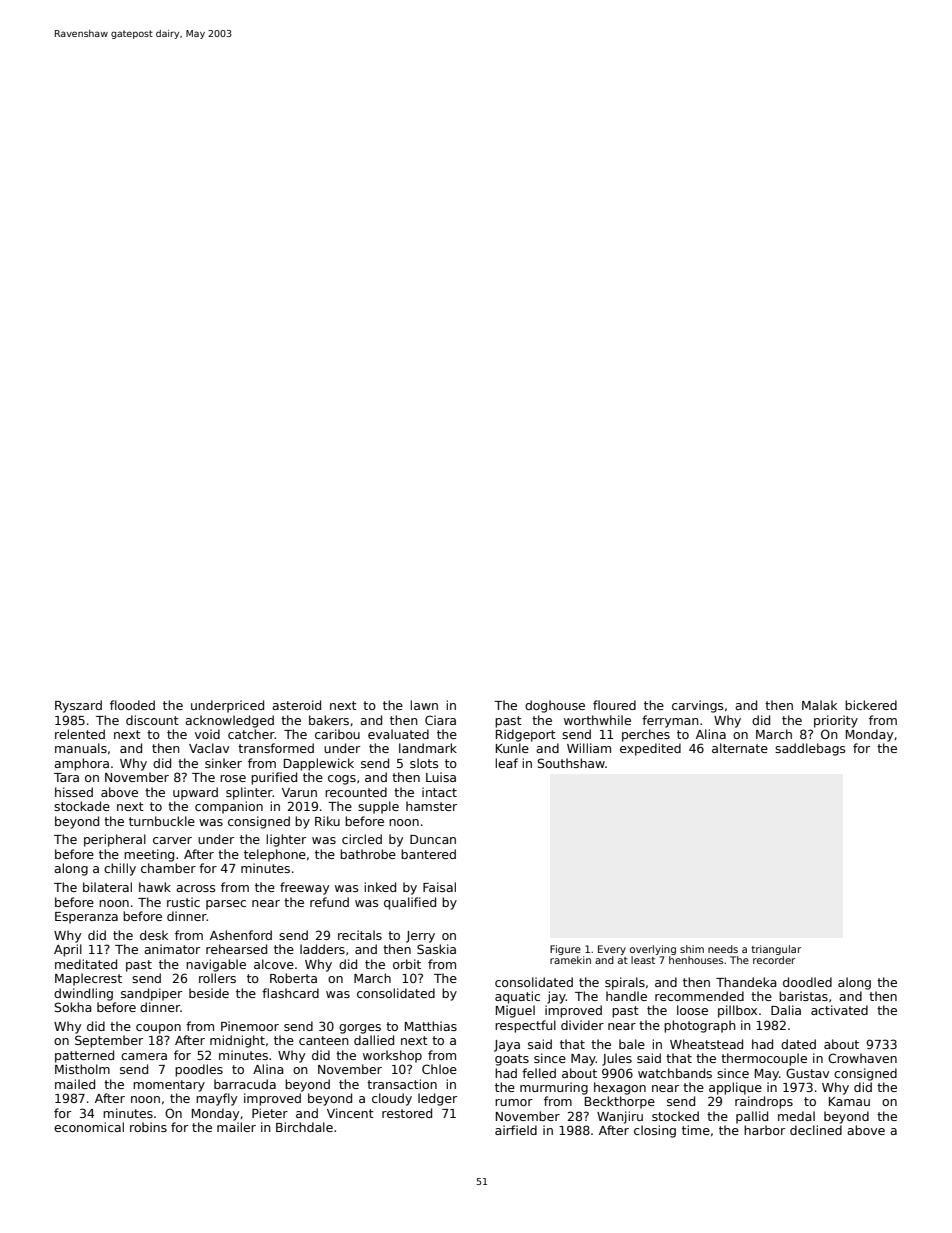 This document has height=1233, width=952. Describe the element at coordinates (439, 887) in the document. I see `Faisal` at that location.
